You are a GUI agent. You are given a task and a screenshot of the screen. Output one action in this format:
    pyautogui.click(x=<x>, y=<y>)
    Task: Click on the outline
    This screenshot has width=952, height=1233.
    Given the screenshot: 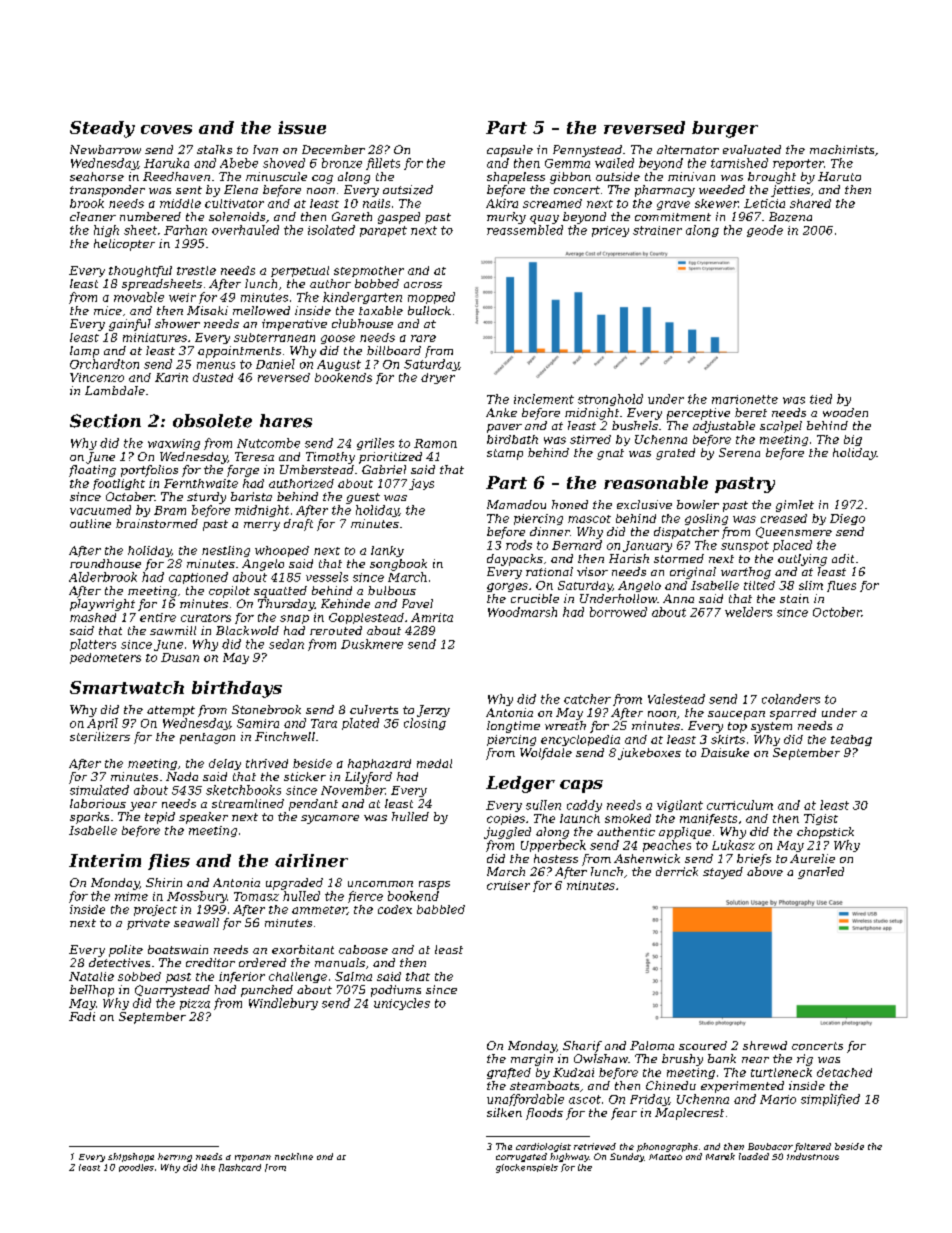 What is the action you would take?
    pyautogui.click(x=90, y=523)
